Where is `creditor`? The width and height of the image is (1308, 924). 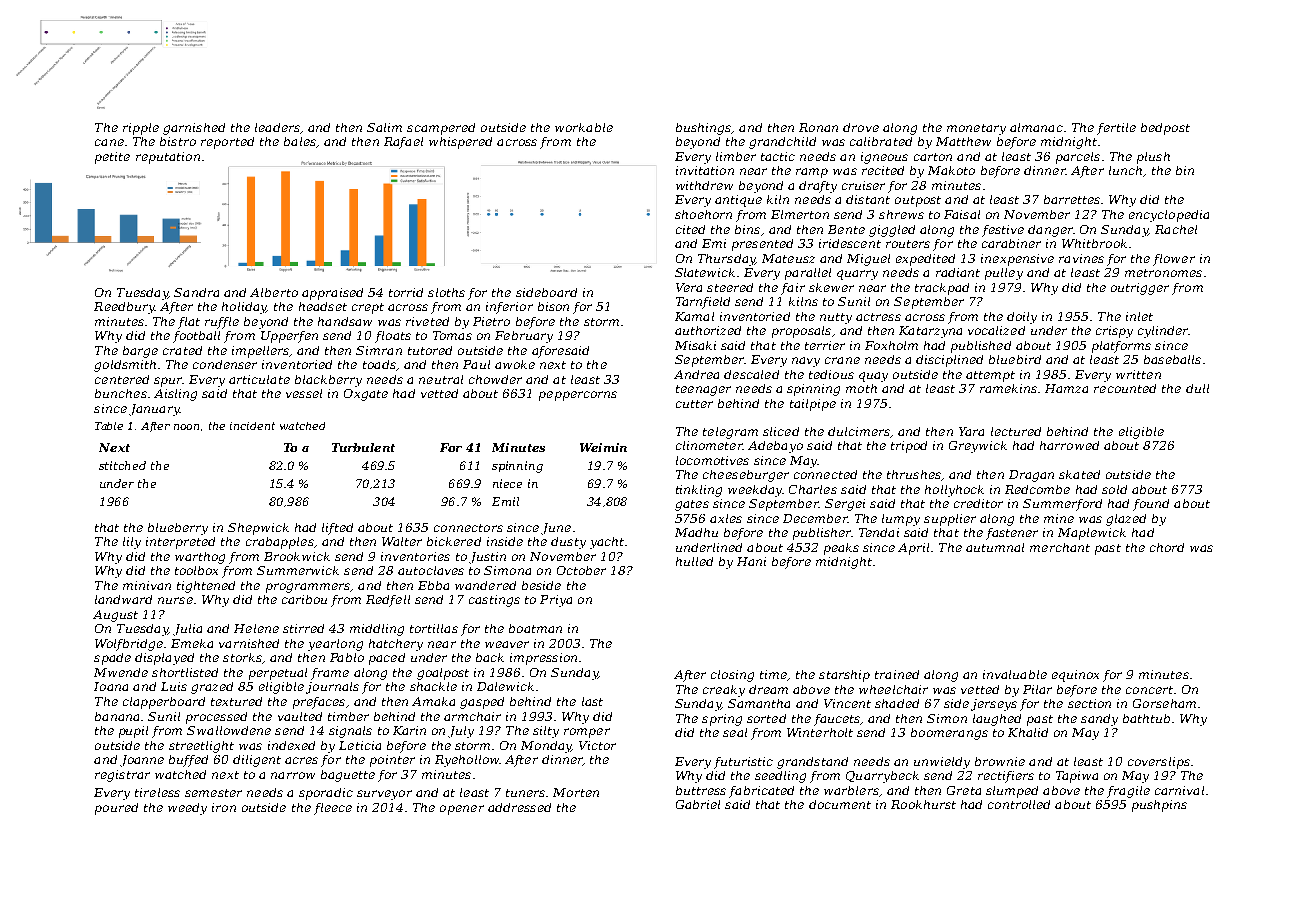 creditor is located at coordinates (978, 503).
